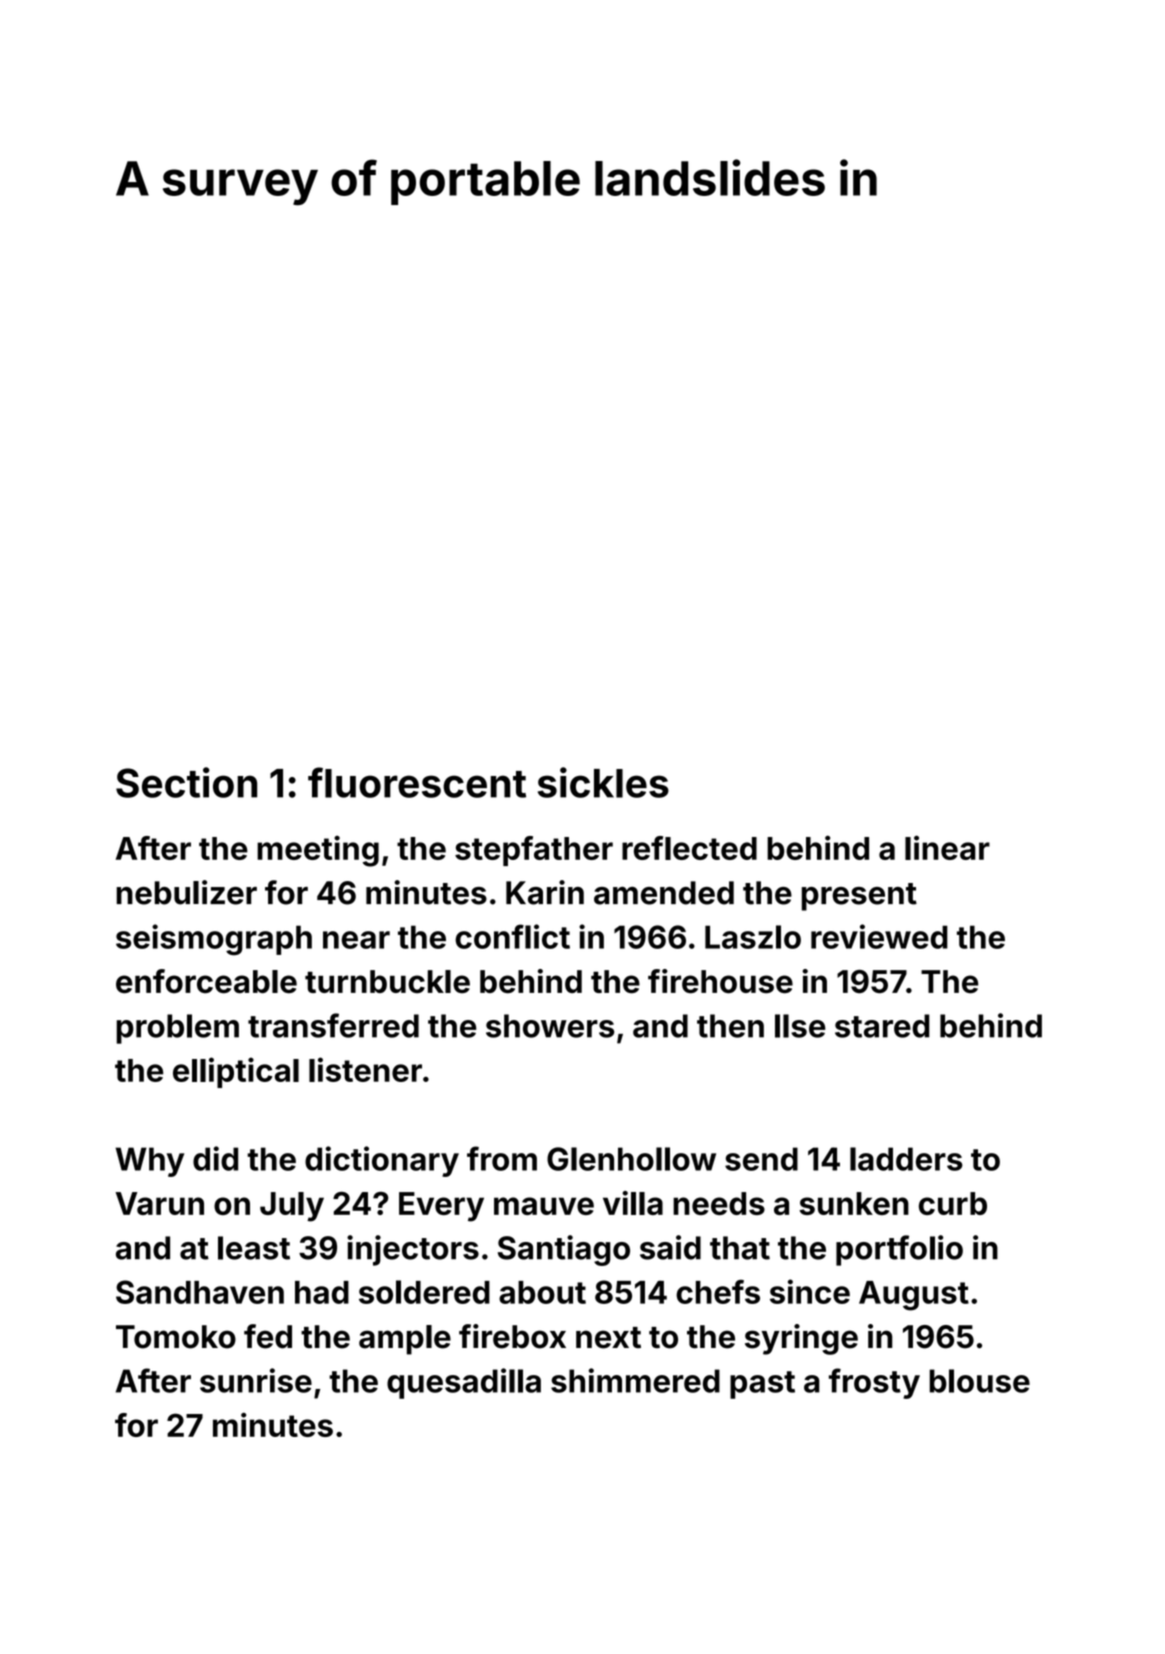 The image size is (1165, 1654). What do you see at coordinates (730, 1026) in the screenshot?
I see `then` at bounding box center [730, 1026].
